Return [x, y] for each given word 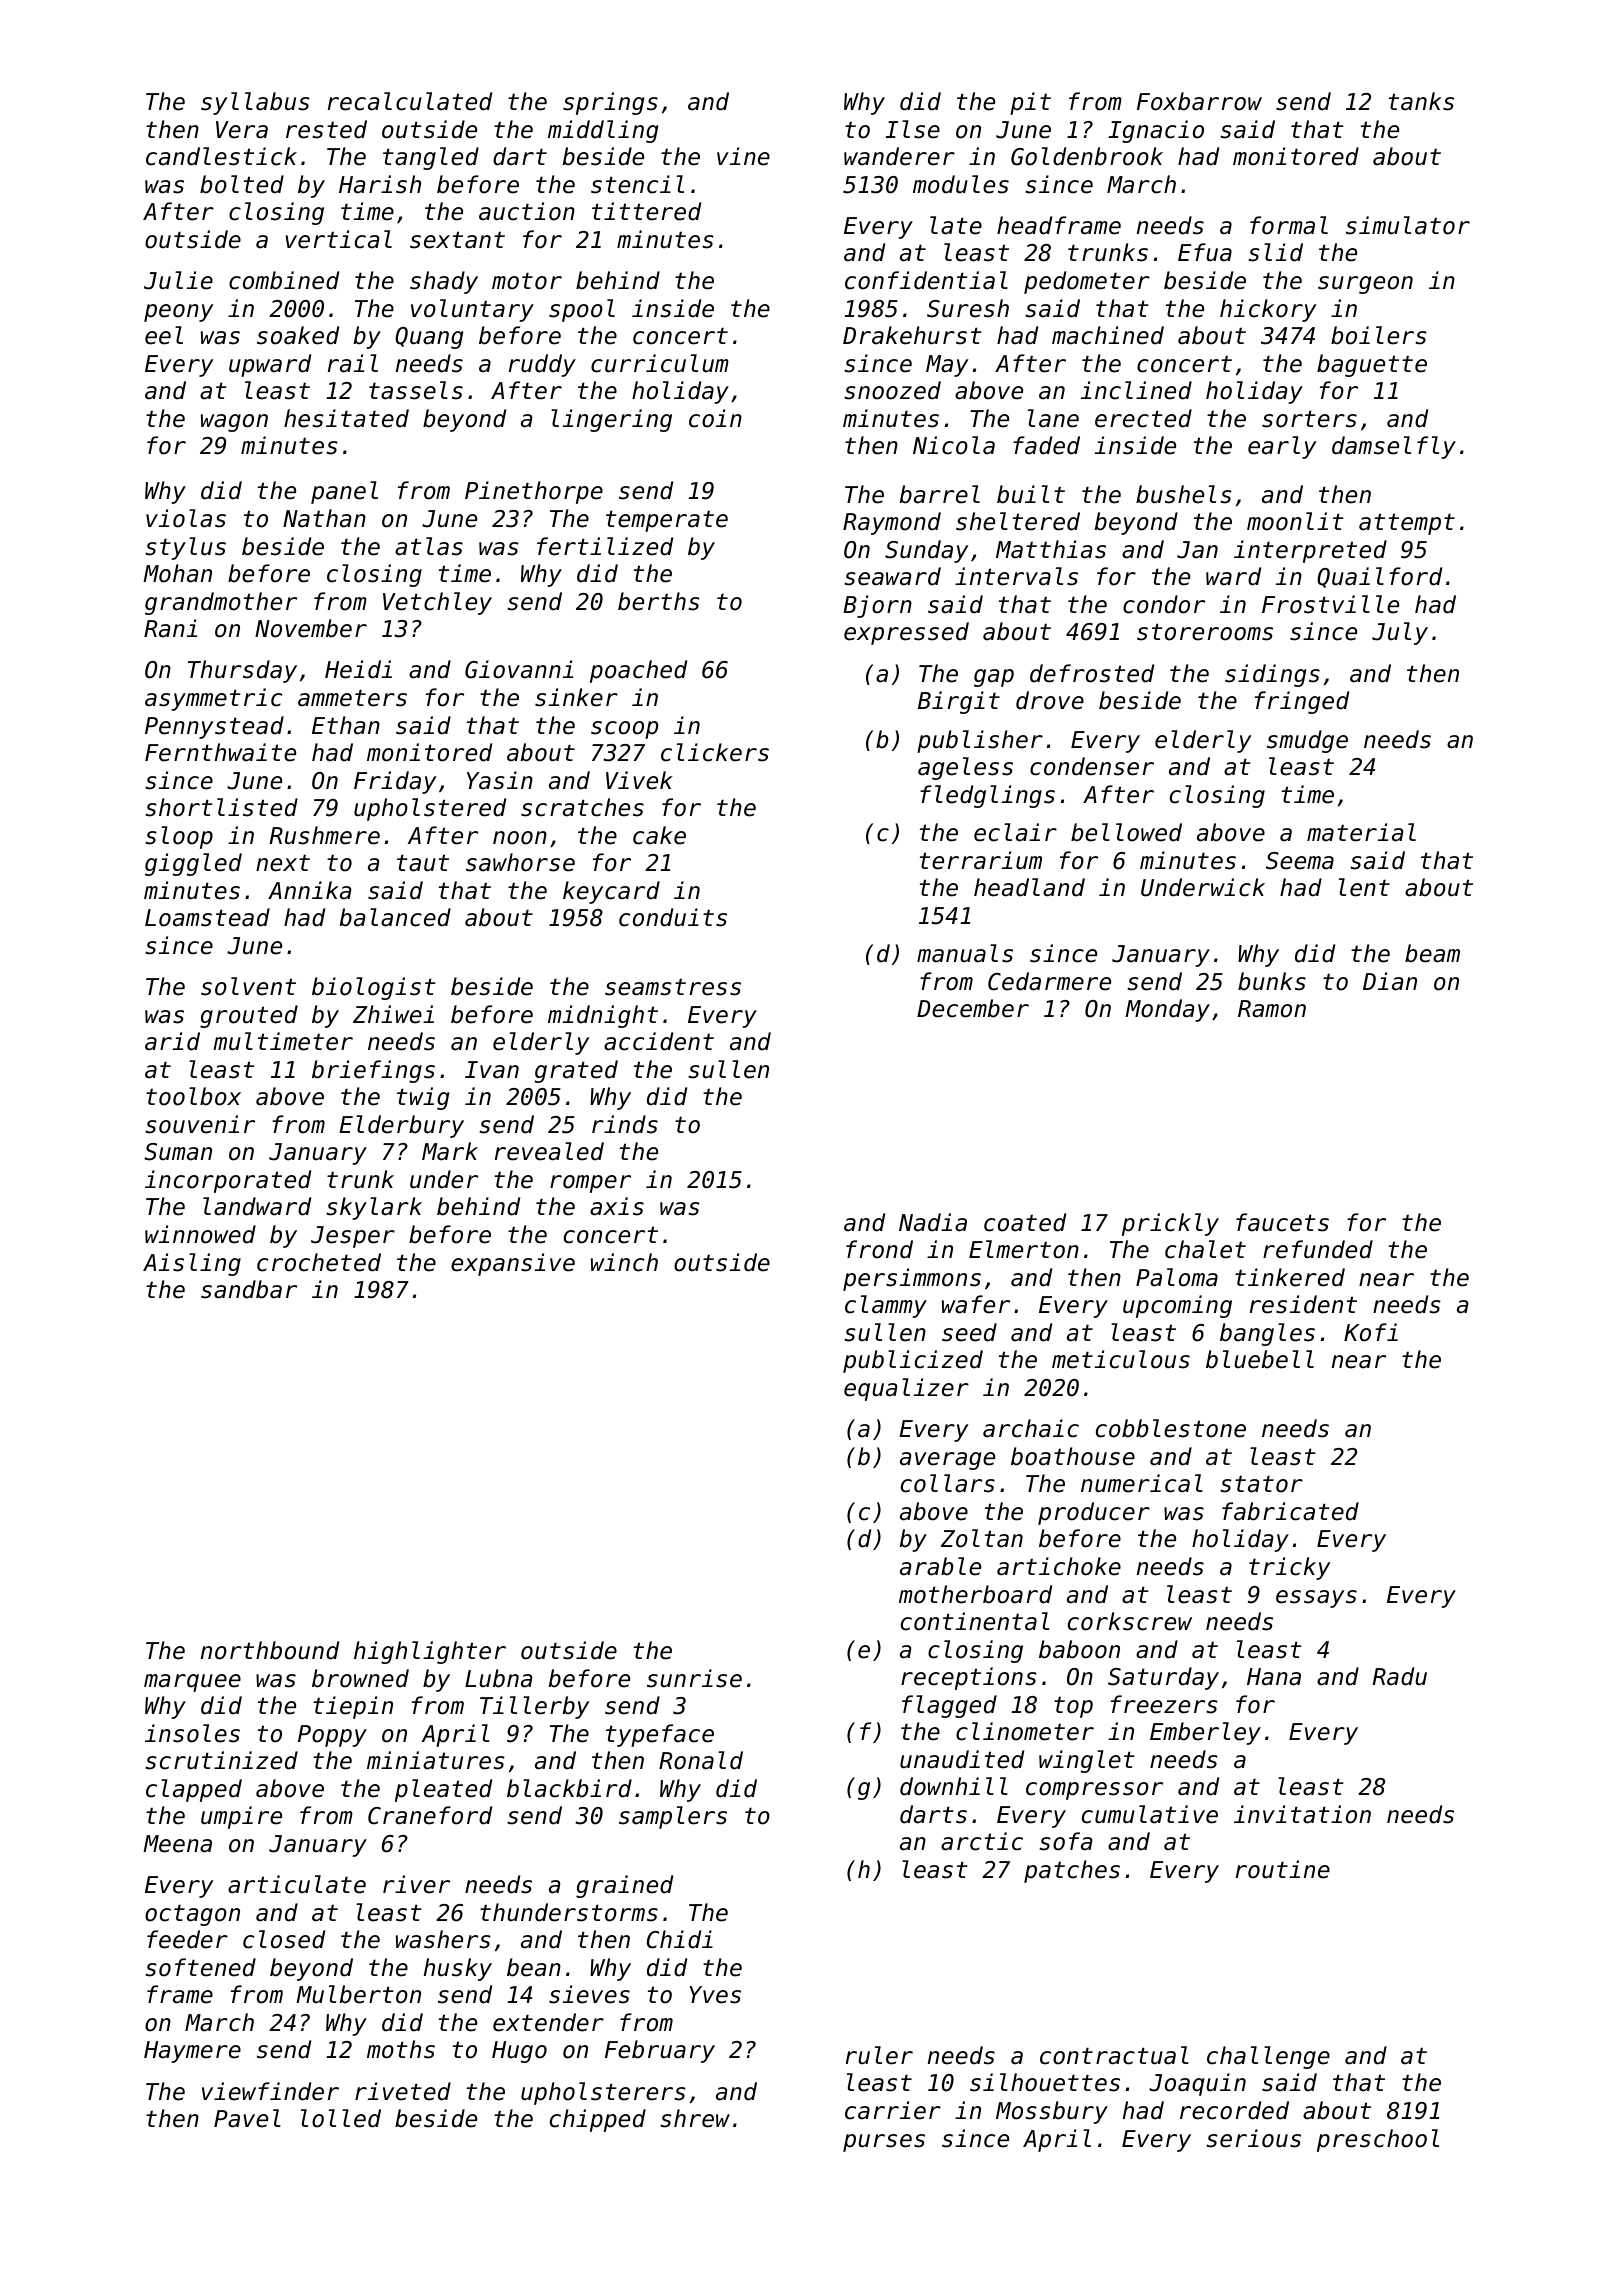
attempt [1407, 524]
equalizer [906, 1389]
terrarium [981, 860]
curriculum [660, 363]
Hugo [519, 2052]
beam [1432, 953]
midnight [603, 1016]
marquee [192, 1683]
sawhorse [520, 862]
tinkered [1290, 1277]
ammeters [352, 698]
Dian [1390, 981]
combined [284, 280]
